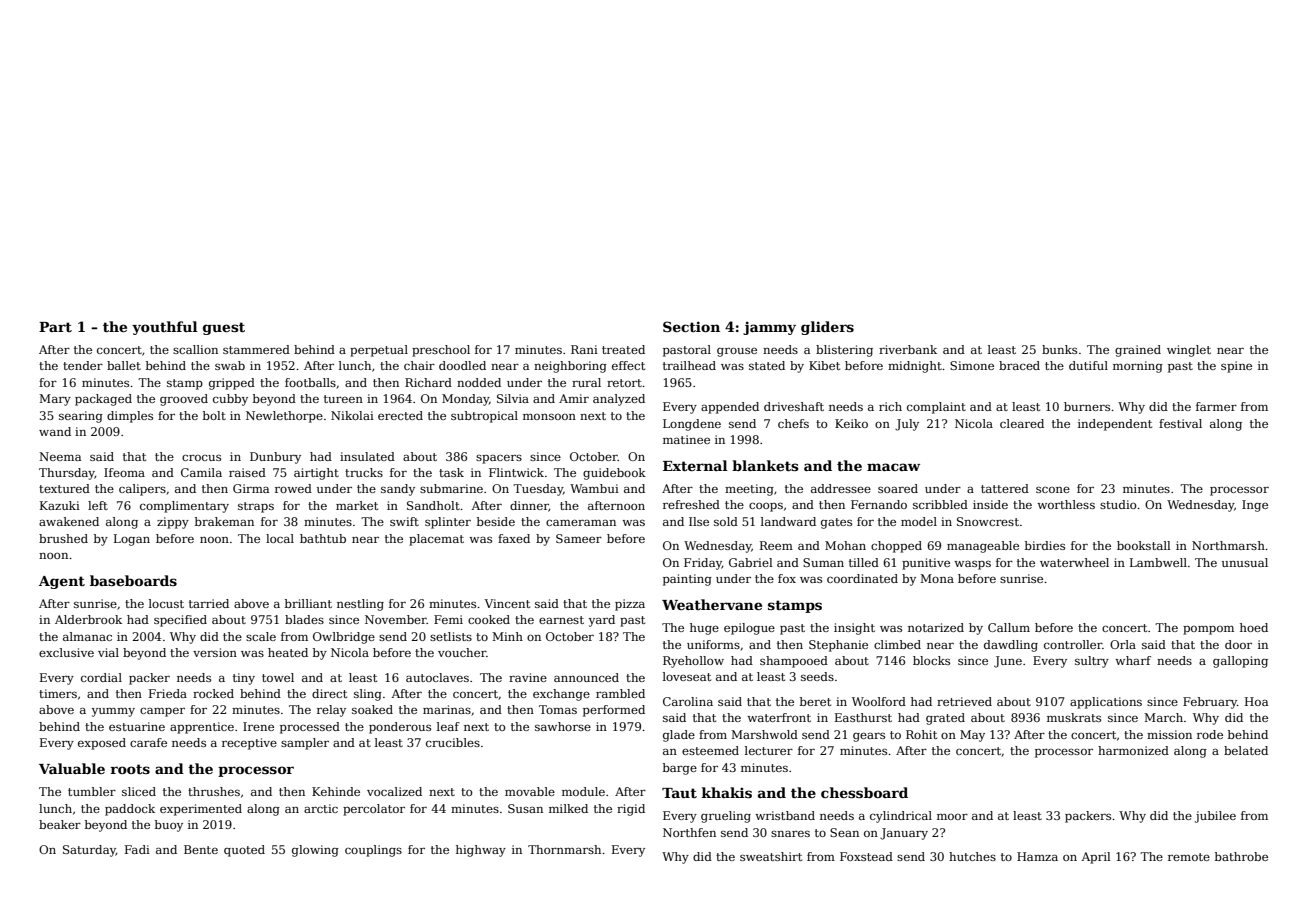 The width and height of the screenshot is (1308, 924). I want to click on brakeman, so click(224, 521).
